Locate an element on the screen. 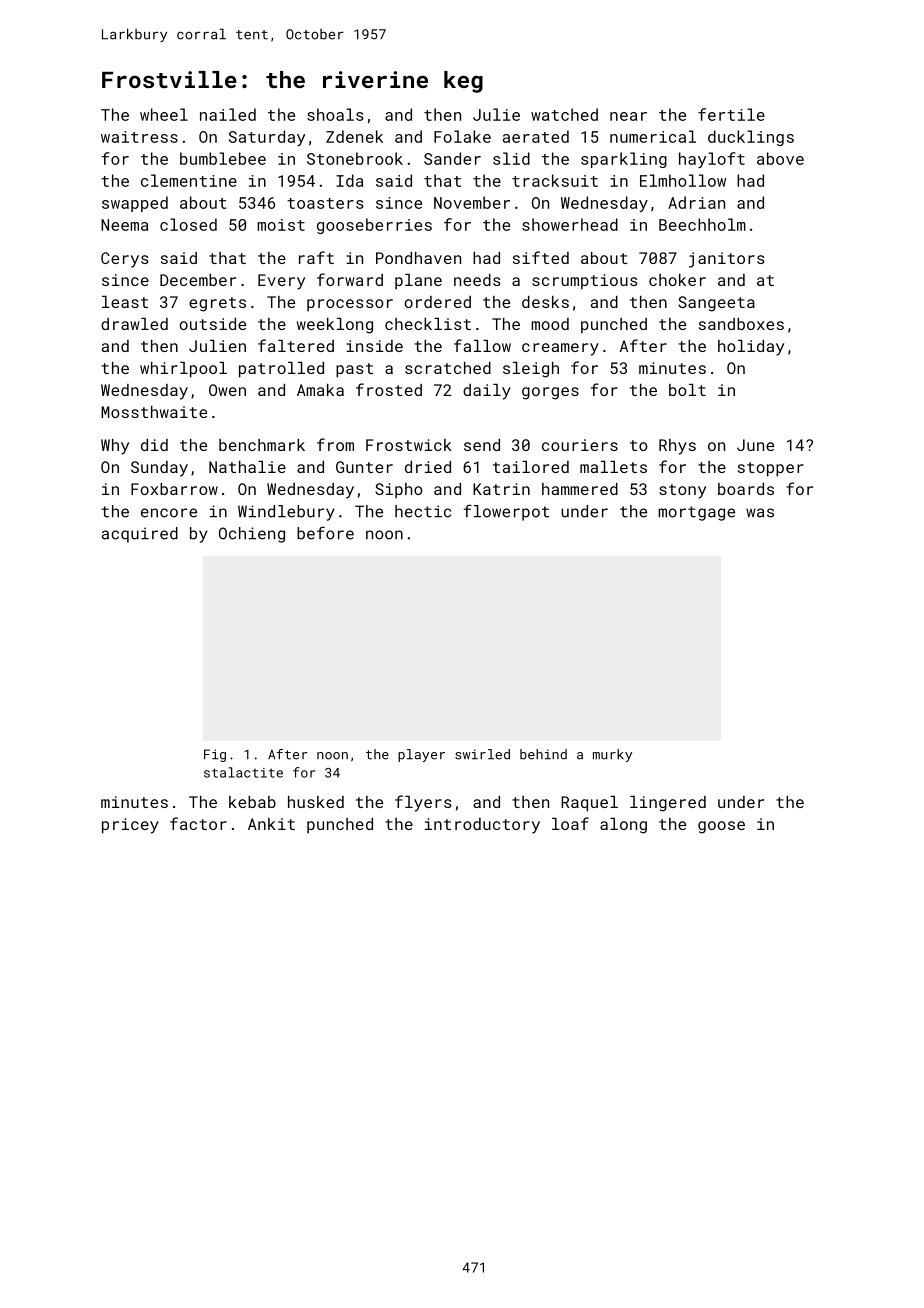 Image resolution: width=924 pixels, height=1308 pixels. Windlebury is located at coordinates (286, 513).
